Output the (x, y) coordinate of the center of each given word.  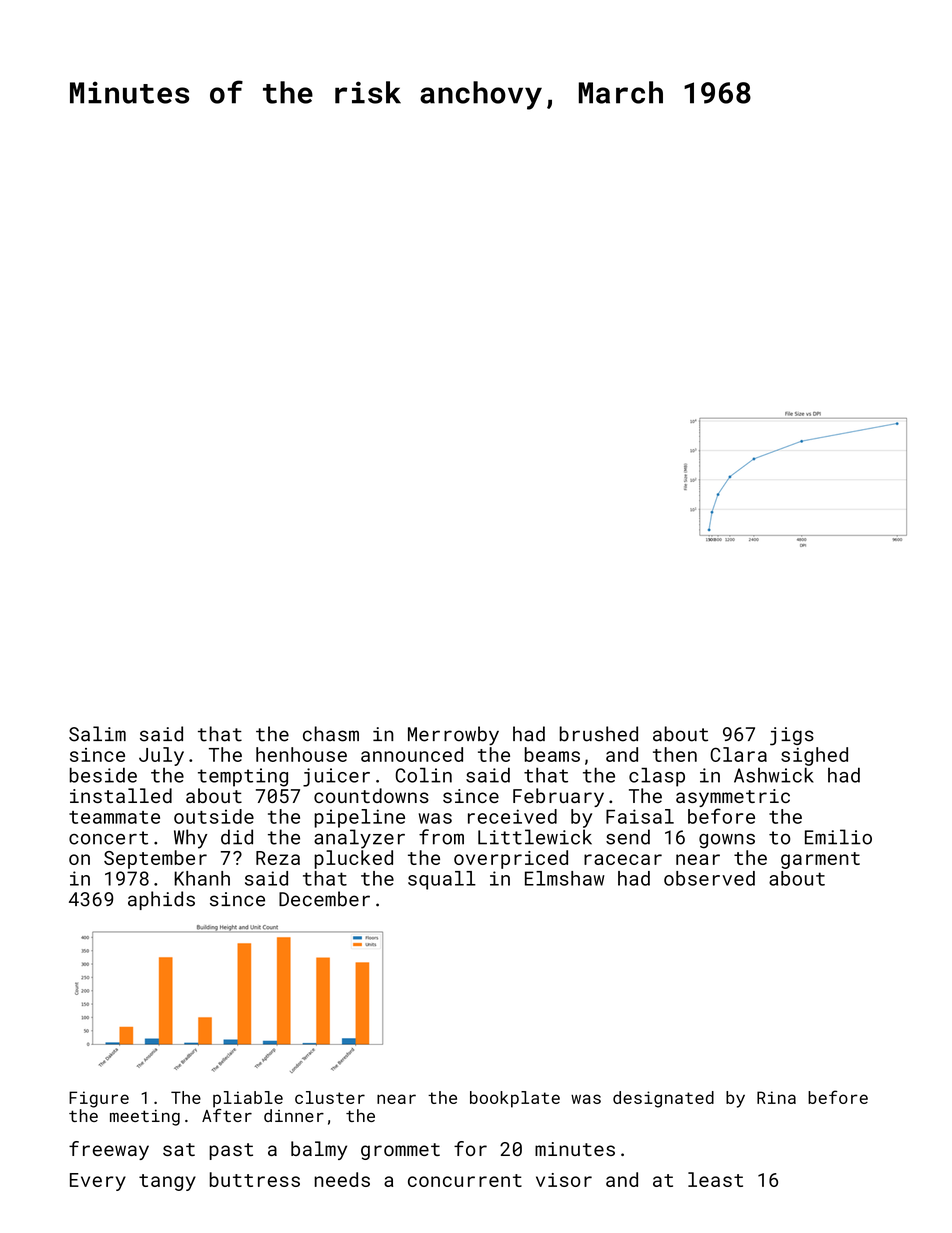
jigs (792, 736)
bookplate (515, 1099)
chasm (331, 734)
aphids (161, 900)
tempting (243, 777)
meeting (145, 1117)
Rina (776, 1097)
